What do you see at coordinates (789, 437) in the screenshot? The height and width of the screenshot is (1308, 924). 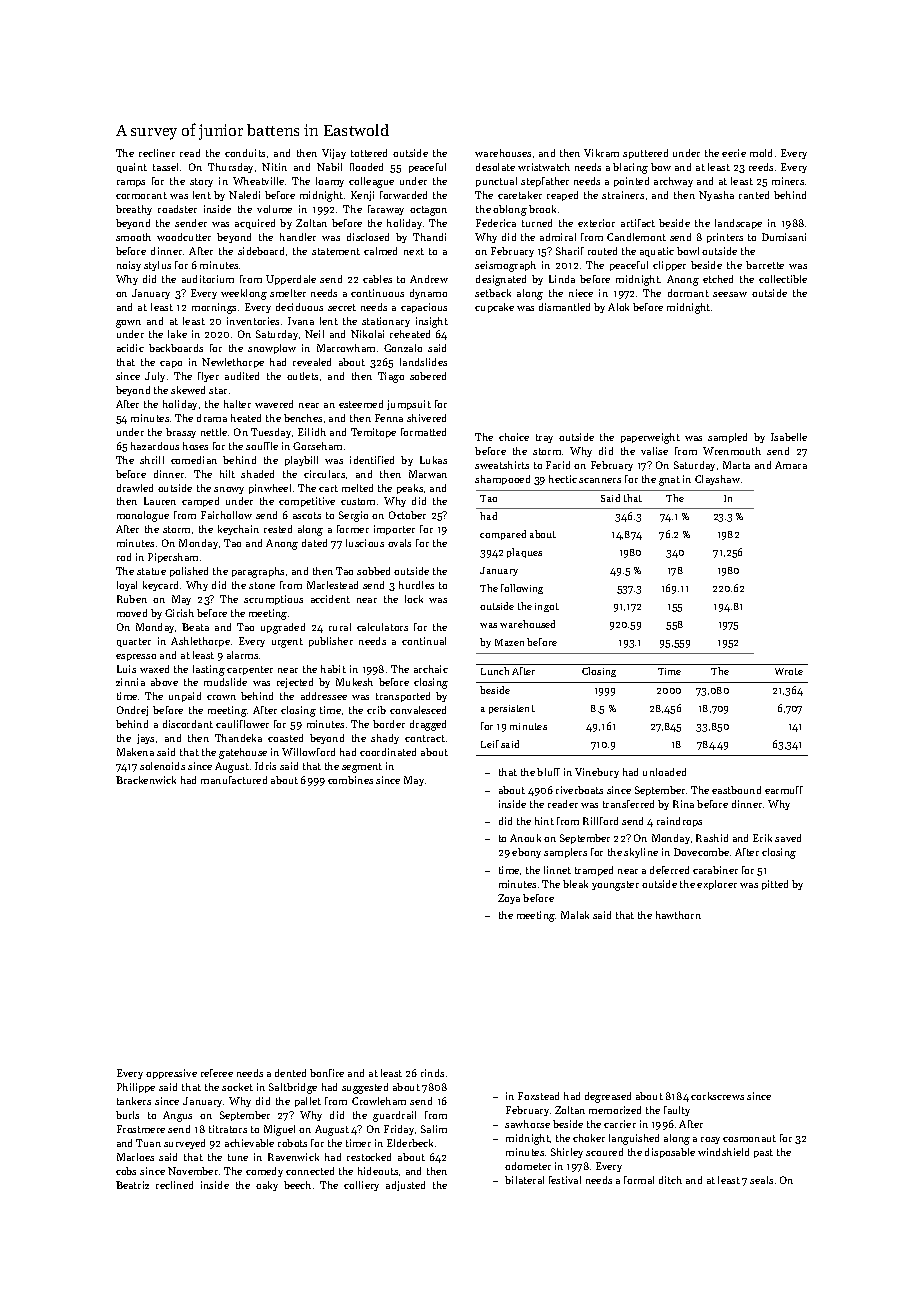 I see `Isabelle` at bounding box center [789, 437].
